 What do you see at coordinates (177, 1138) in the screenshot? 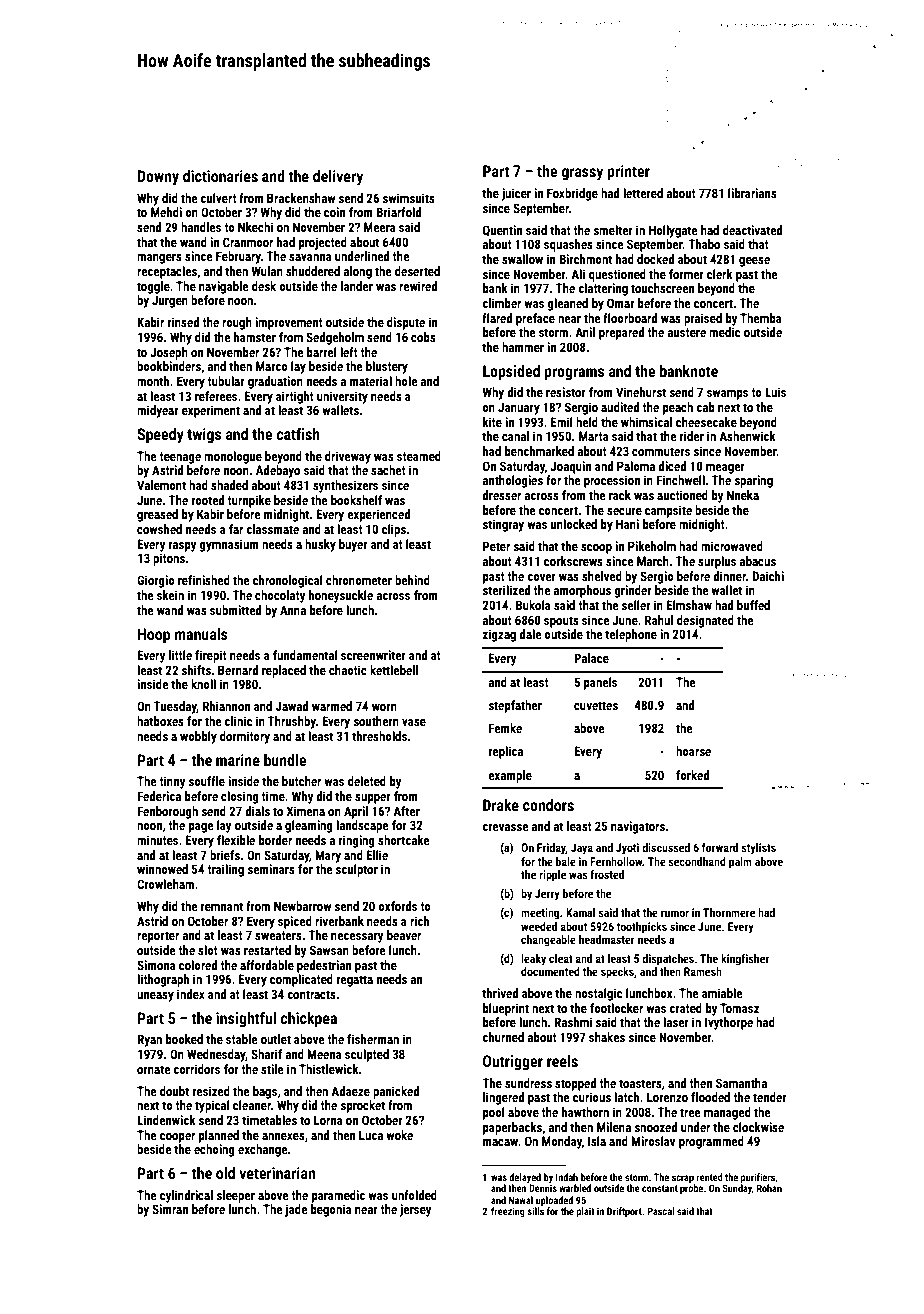
I see `cooper` at bounding box center [177, 1138].
